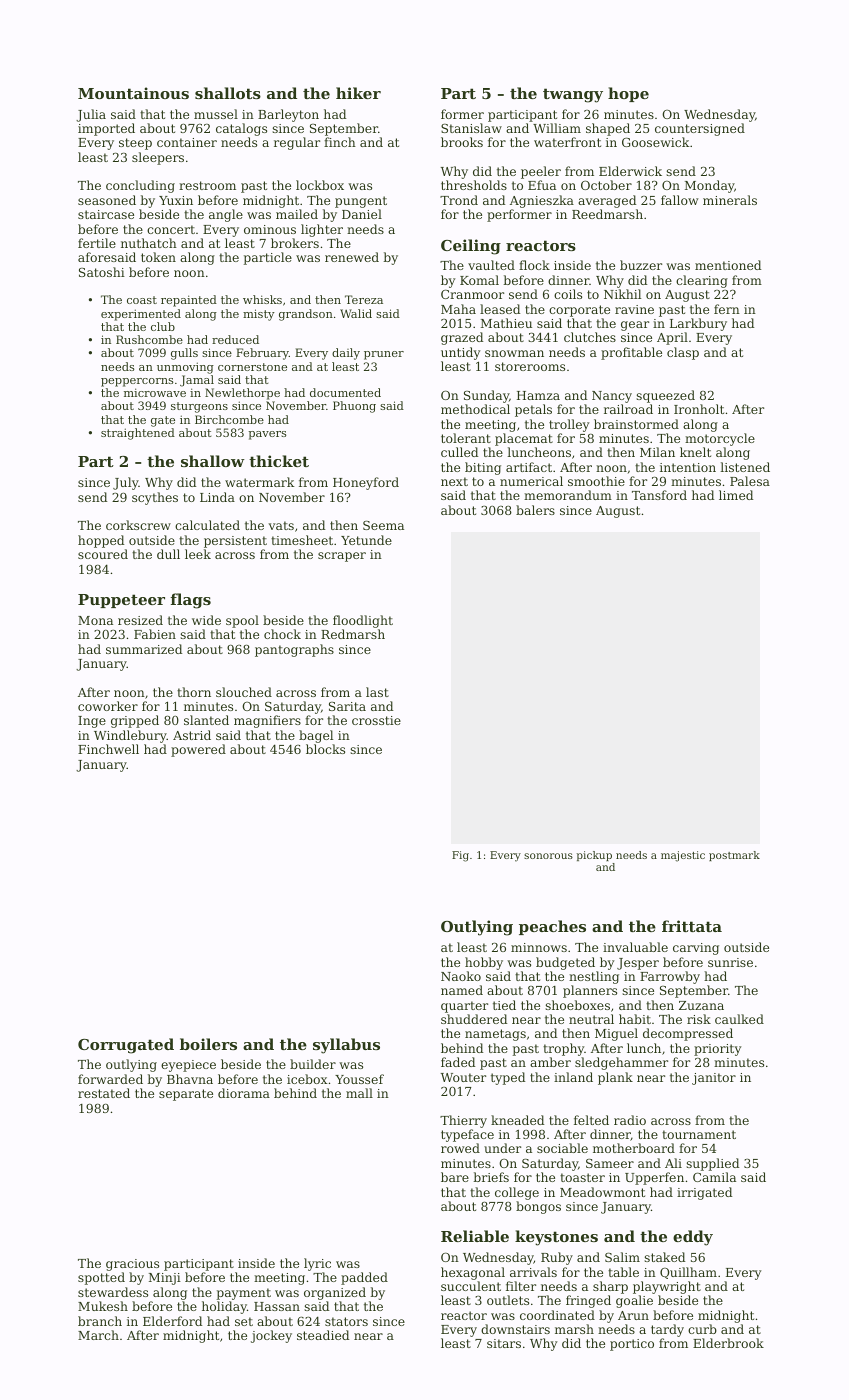  What do you see at coordinates (95, 620) in the screenshot?
I see `Mona` at bounding box center [95, 620].
